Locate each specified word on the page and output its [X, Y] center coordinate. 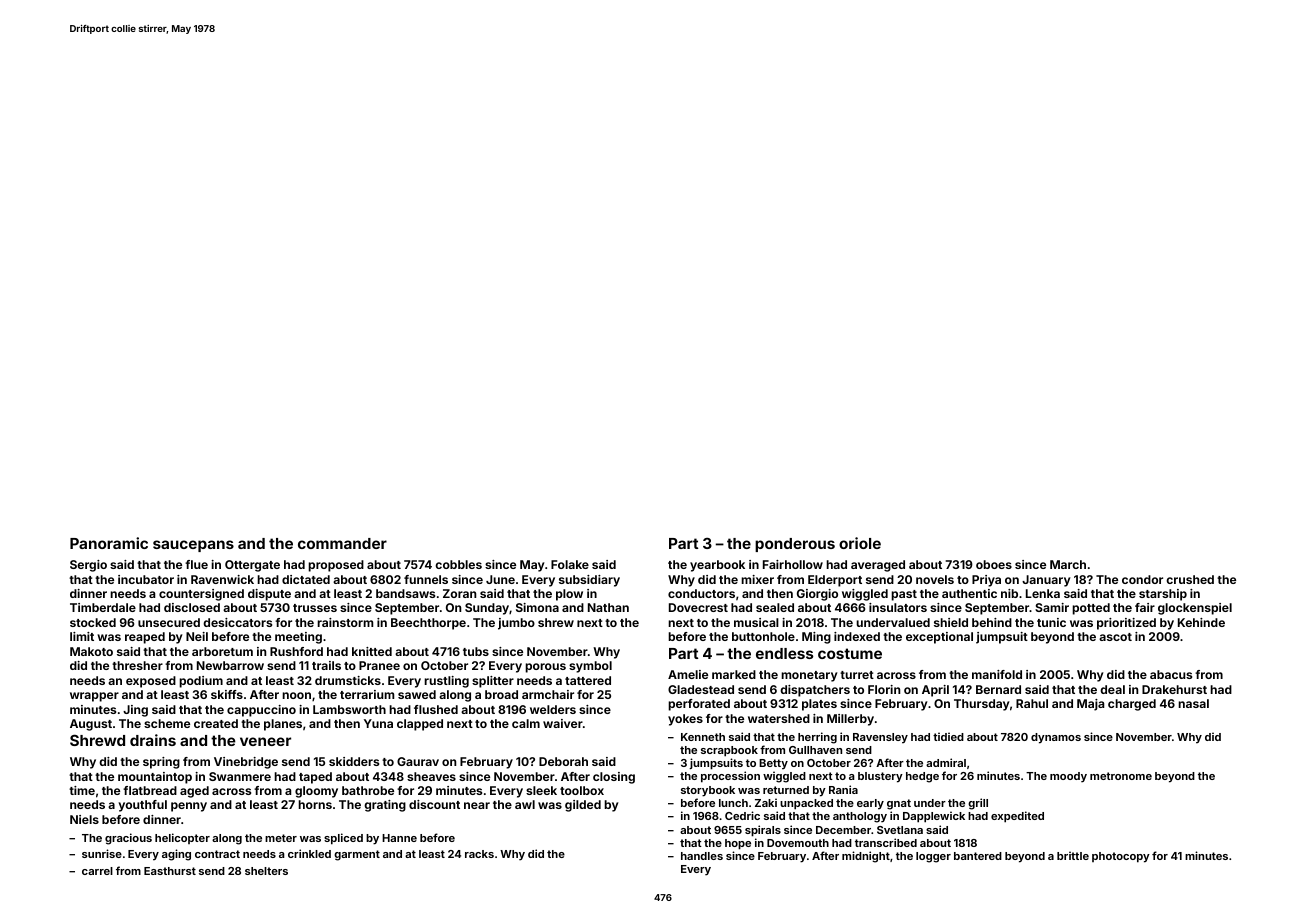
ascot [1115, 637]
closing [614, 778]
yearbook [717, 566]
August [91, 725]
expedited [1017, 817]
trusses [315, 608]
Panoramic [109, 543]
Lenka [1043, 593]
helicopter [182, 838]
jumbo [516, 624]
